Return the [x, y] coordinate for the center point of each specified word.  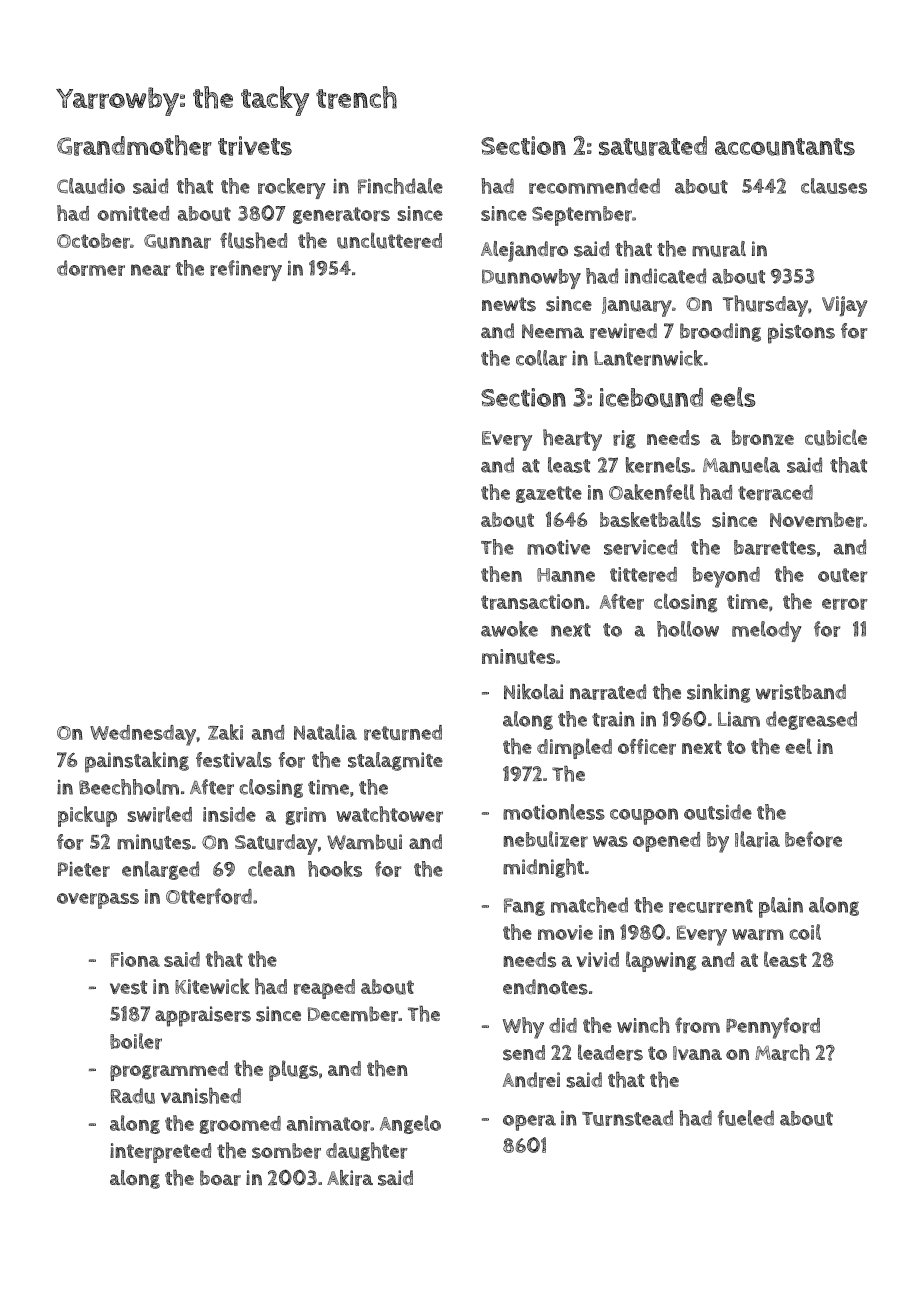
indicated [665, 276]
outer [843, 575]
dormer [91, 268]
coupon [644, 816]
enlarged [160, 870]
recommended [594, 186]
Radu [133, 1096]
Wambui [364, 842]
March [782, 1052]
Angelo [410, 1124]
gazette [549, 494]
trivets [255, 146]
